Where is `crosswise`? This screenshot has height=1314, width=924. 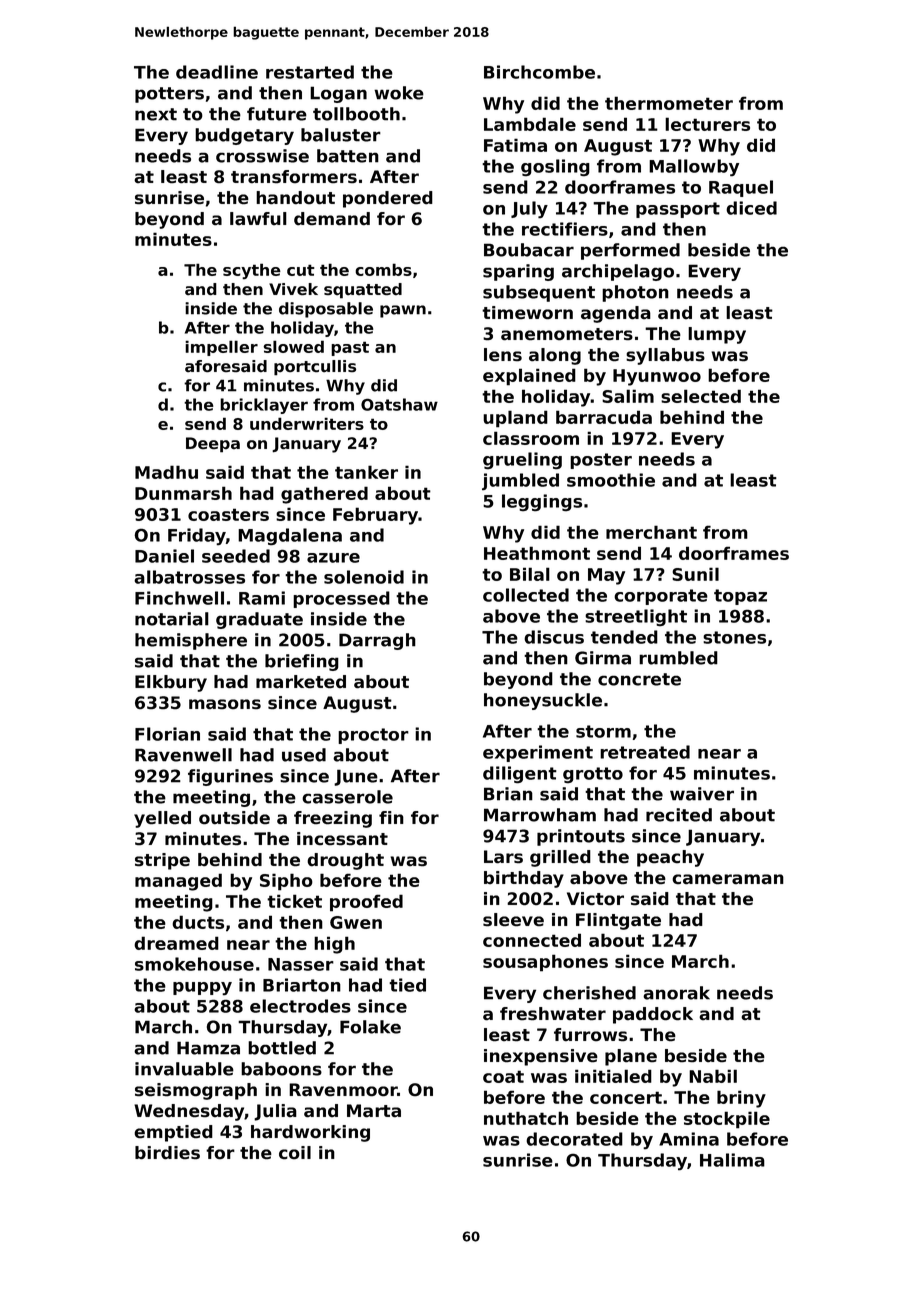
crosswise is located at coordinates (262, 156).
